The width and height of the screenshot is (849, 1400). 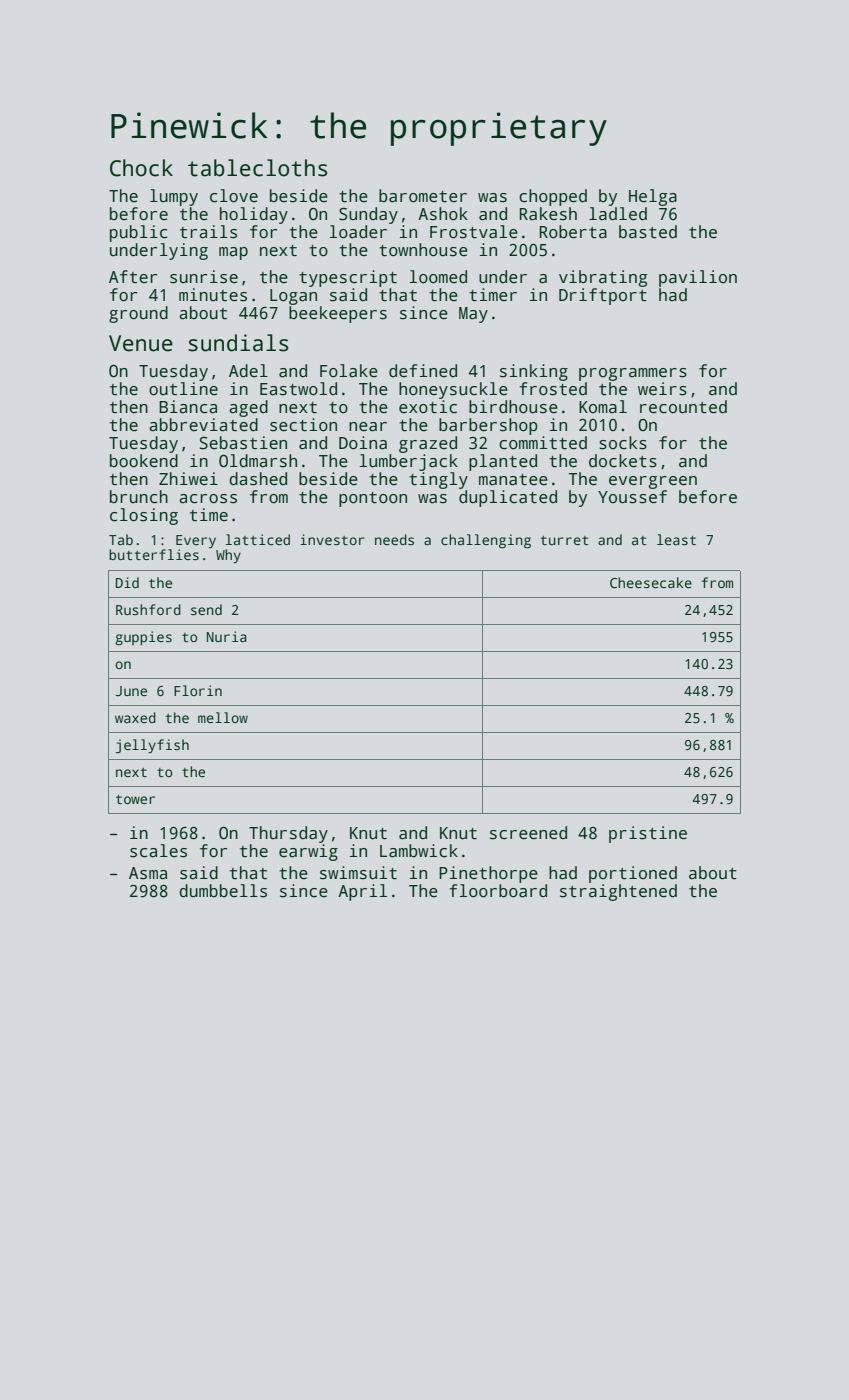 What do you see at coordinates (223, 891) in the screenshot?
I see `dumbbells` at bounding box center [223, 891].
